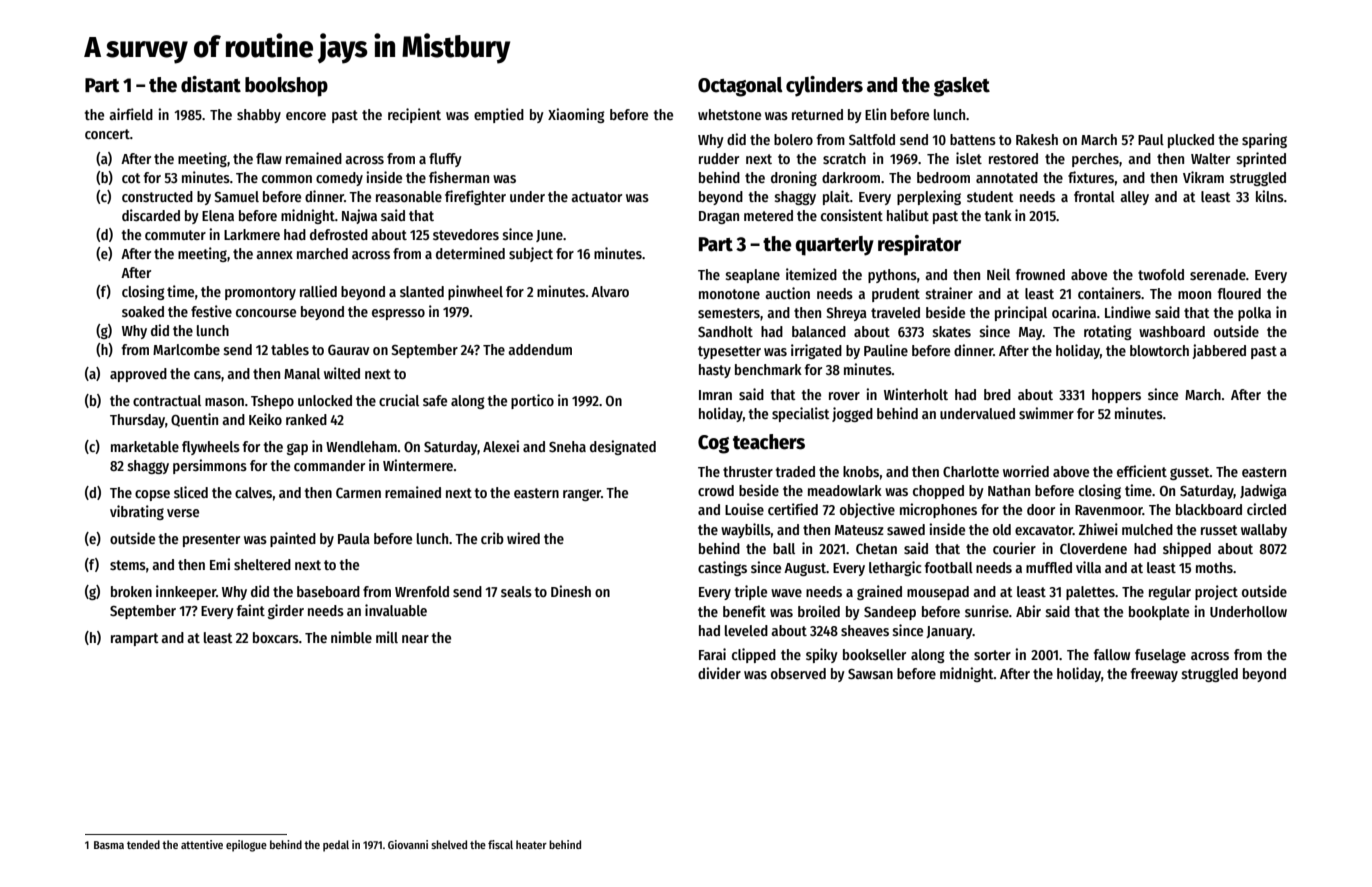 Image resolution: width=1372 pixels, height=887 pixels. I want to click on crowd, so click(716, 490).
